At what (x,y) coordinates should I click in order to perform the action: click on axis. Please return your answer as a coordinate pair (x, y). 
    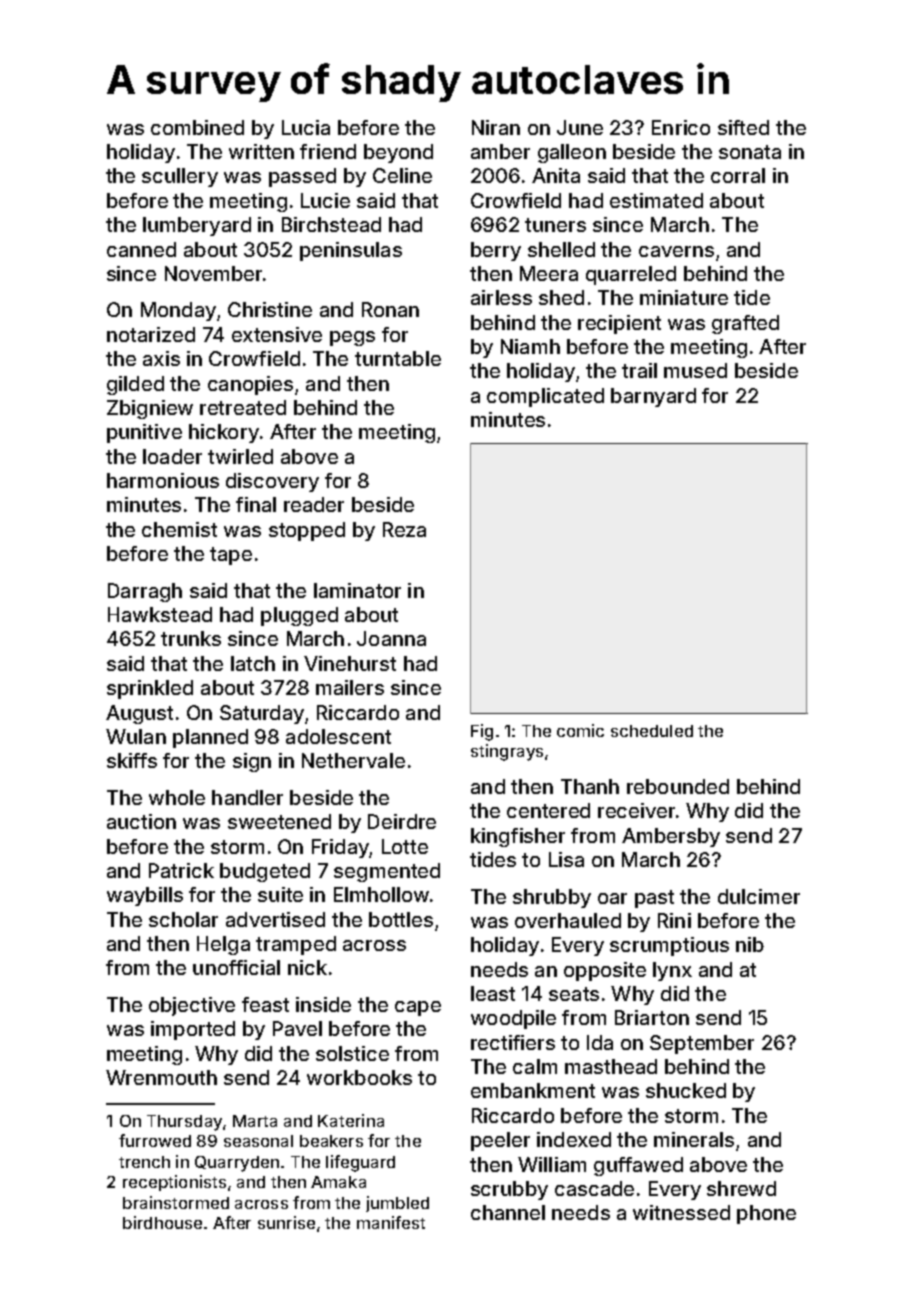
    Looking at the image, I should click on (161, 358).
